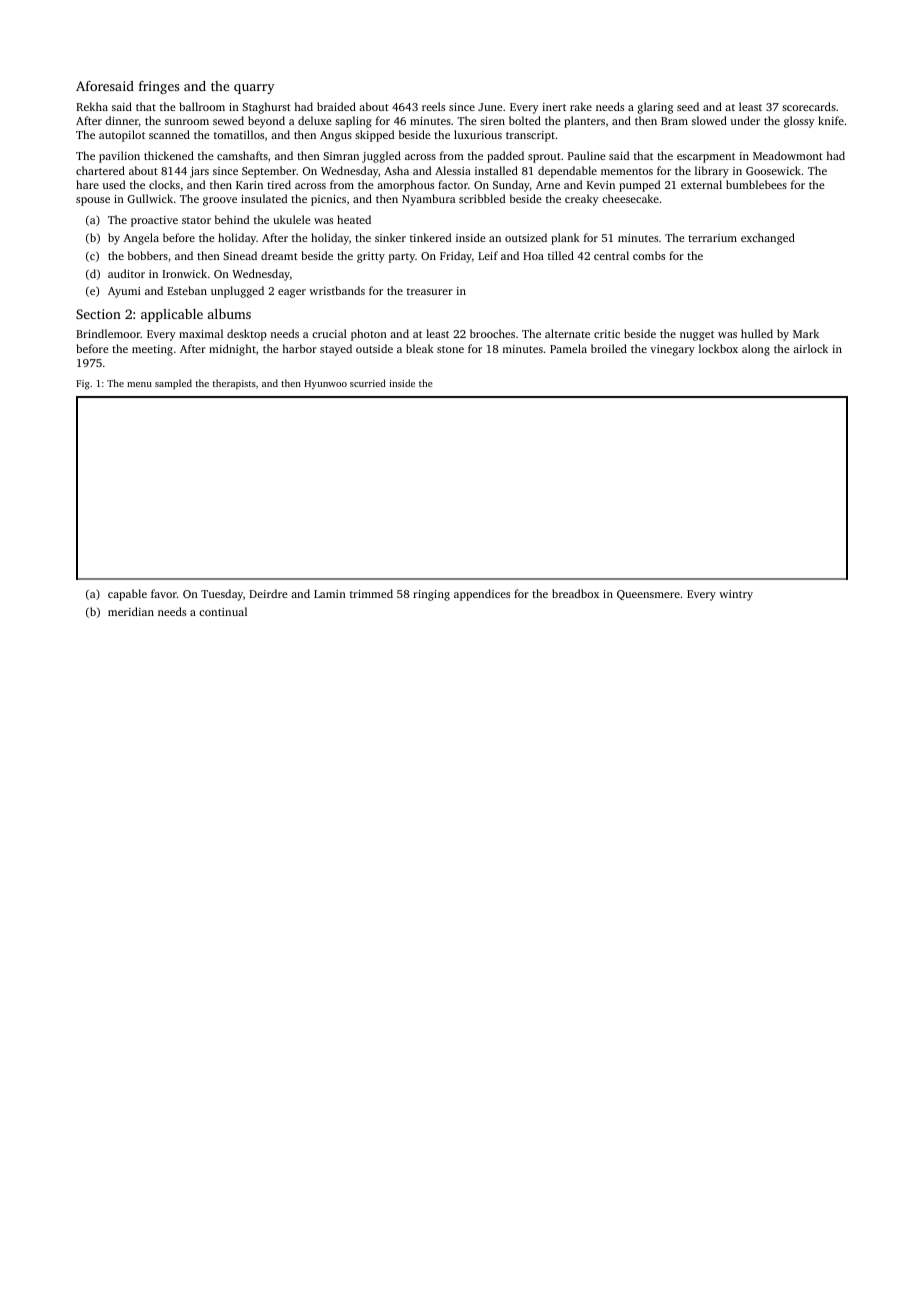 Image resolution: width=924 pixels, height=1308 pixels. I want to click on wintry, so click(736, 595).
